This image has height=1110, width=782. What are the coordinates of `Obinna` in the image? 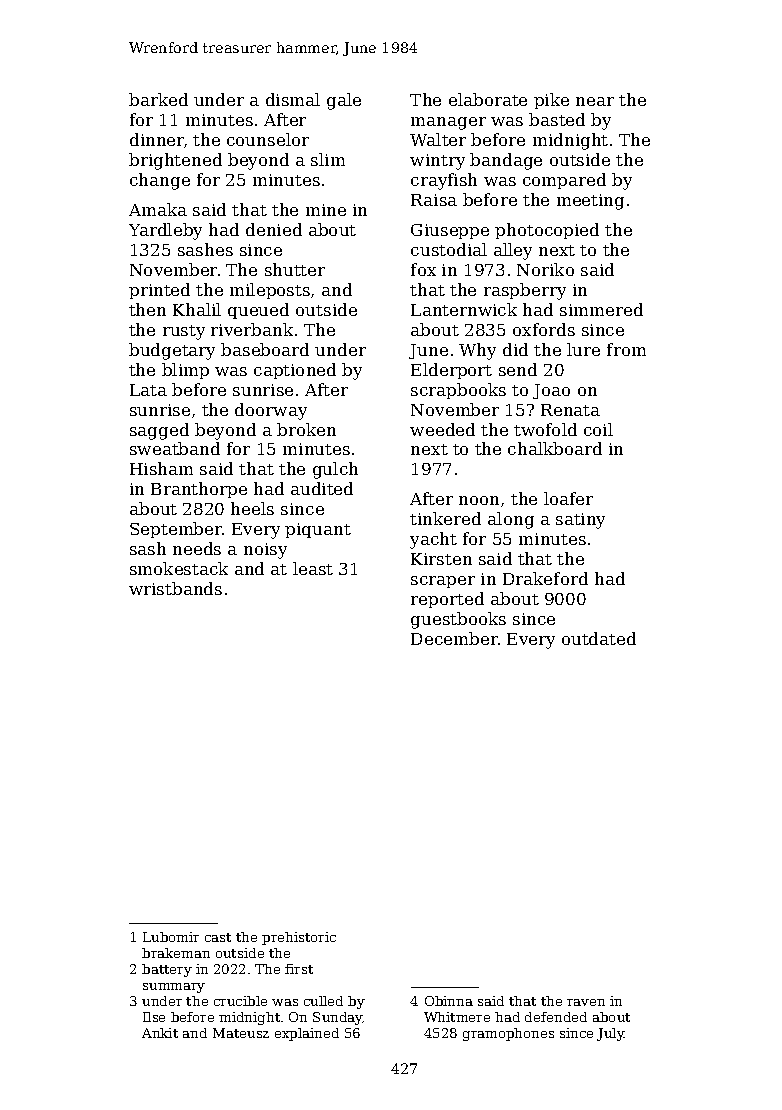 It's located at (449, 1001).
